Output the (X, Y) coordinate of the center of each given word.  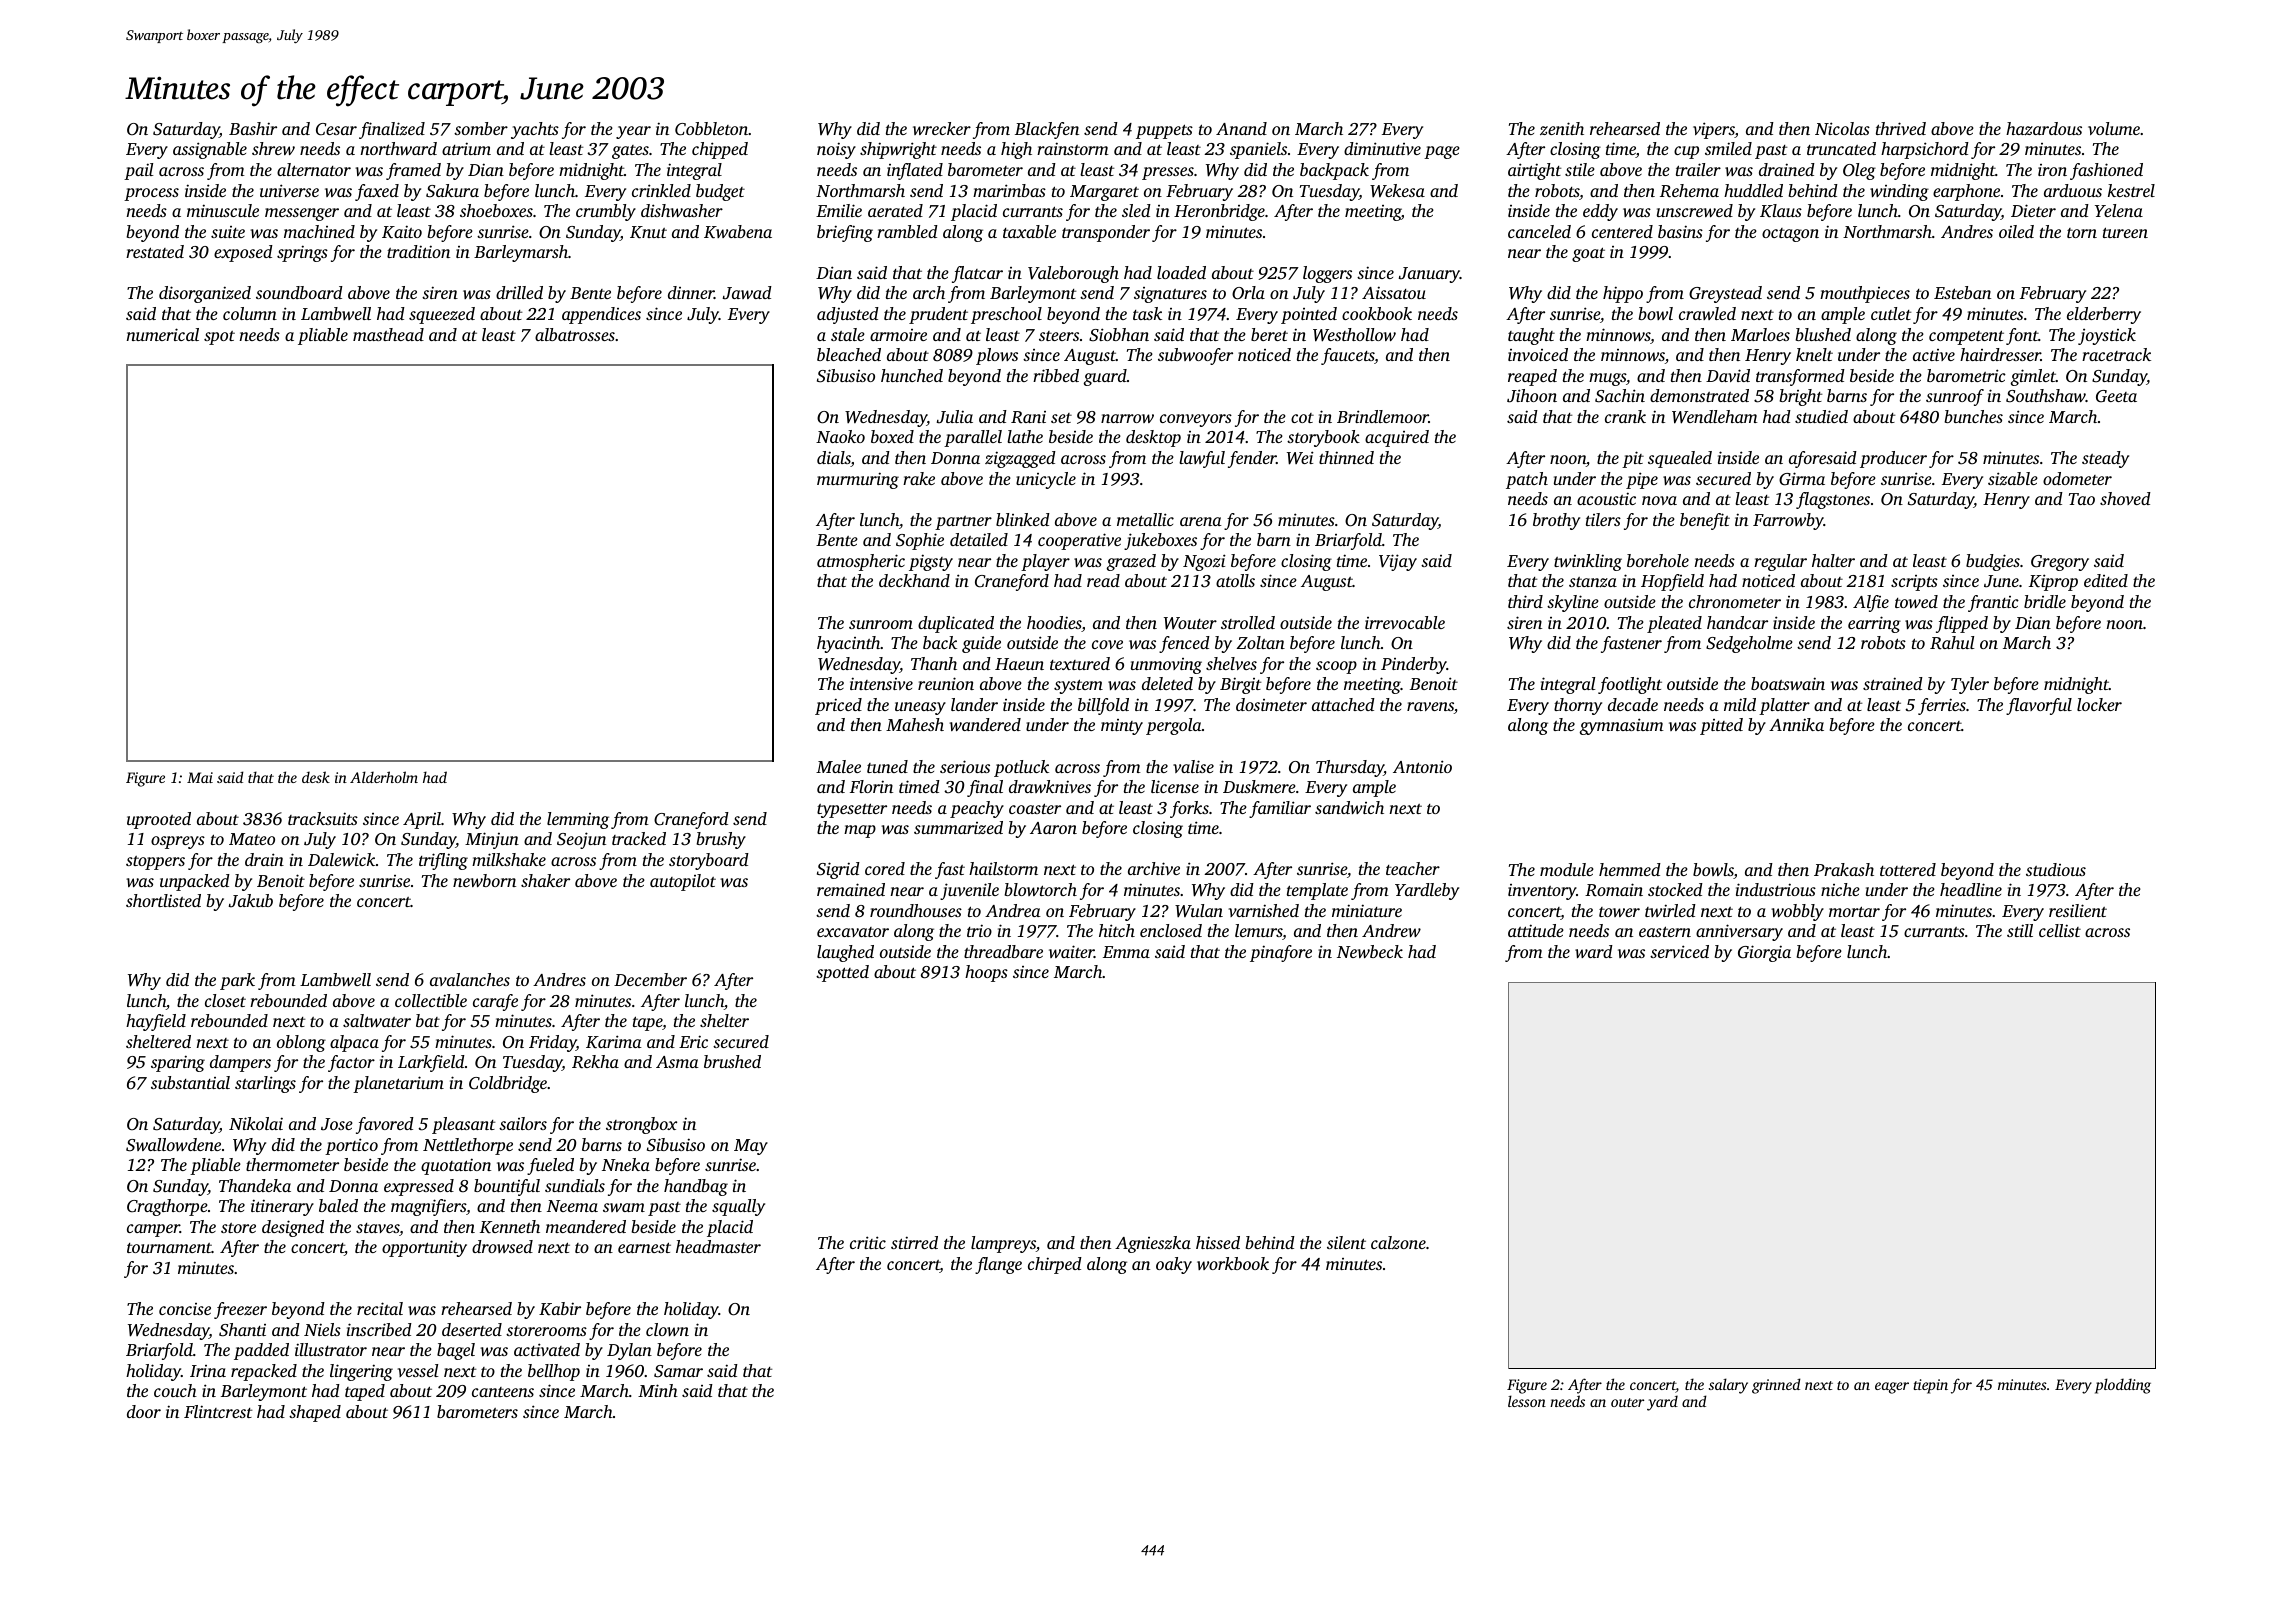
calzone (1398, 1242)
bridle (2045, 601)
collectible (431, 1000)
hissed (1218, 1242)
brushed (732, 1061)
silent (1346, 1242)
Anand (1241, 128)
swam (624, 1207)
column (250, 313)
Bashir (253, 128)
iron (2052, 170)
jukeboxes (1160, 541)
